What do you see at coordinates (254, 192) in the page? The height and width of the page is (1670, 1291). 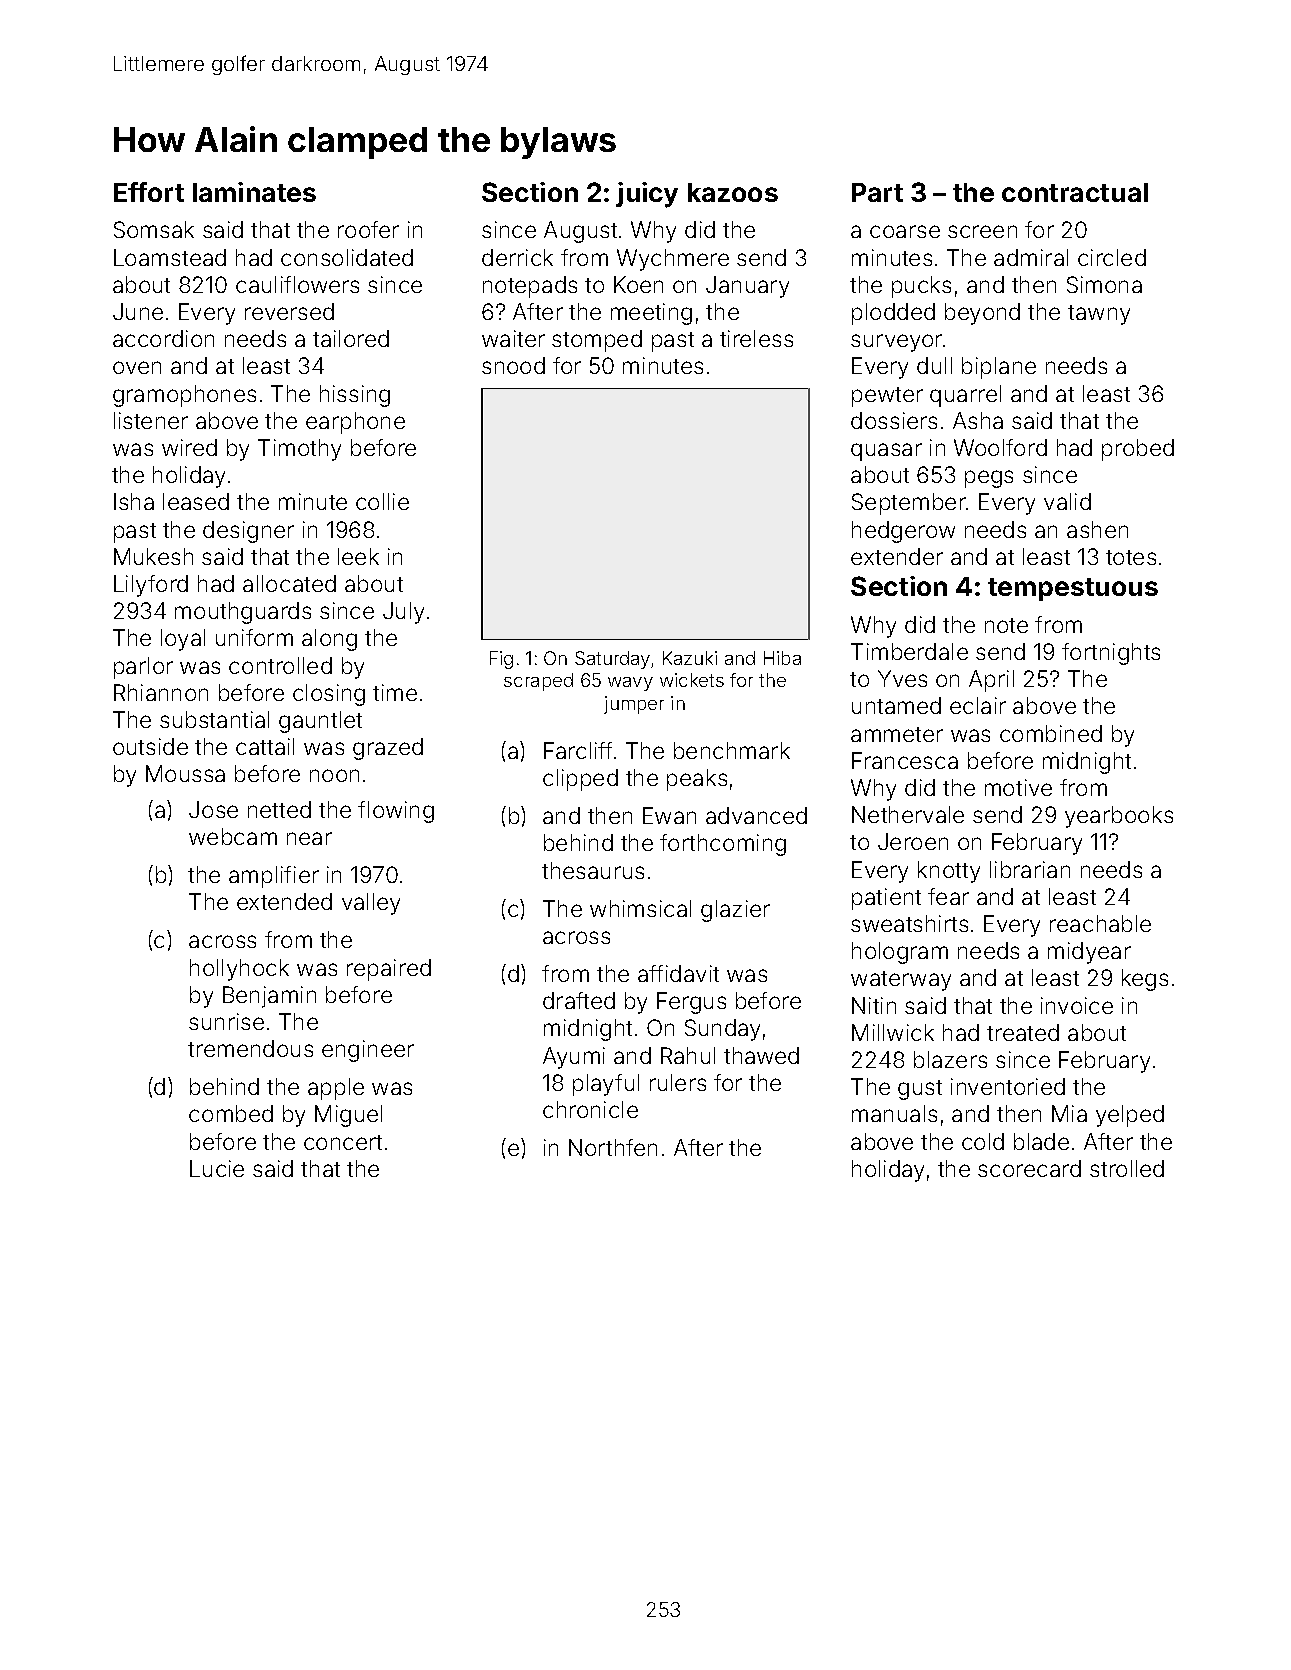 I see `laminates` at bounding box center [254, 192].
